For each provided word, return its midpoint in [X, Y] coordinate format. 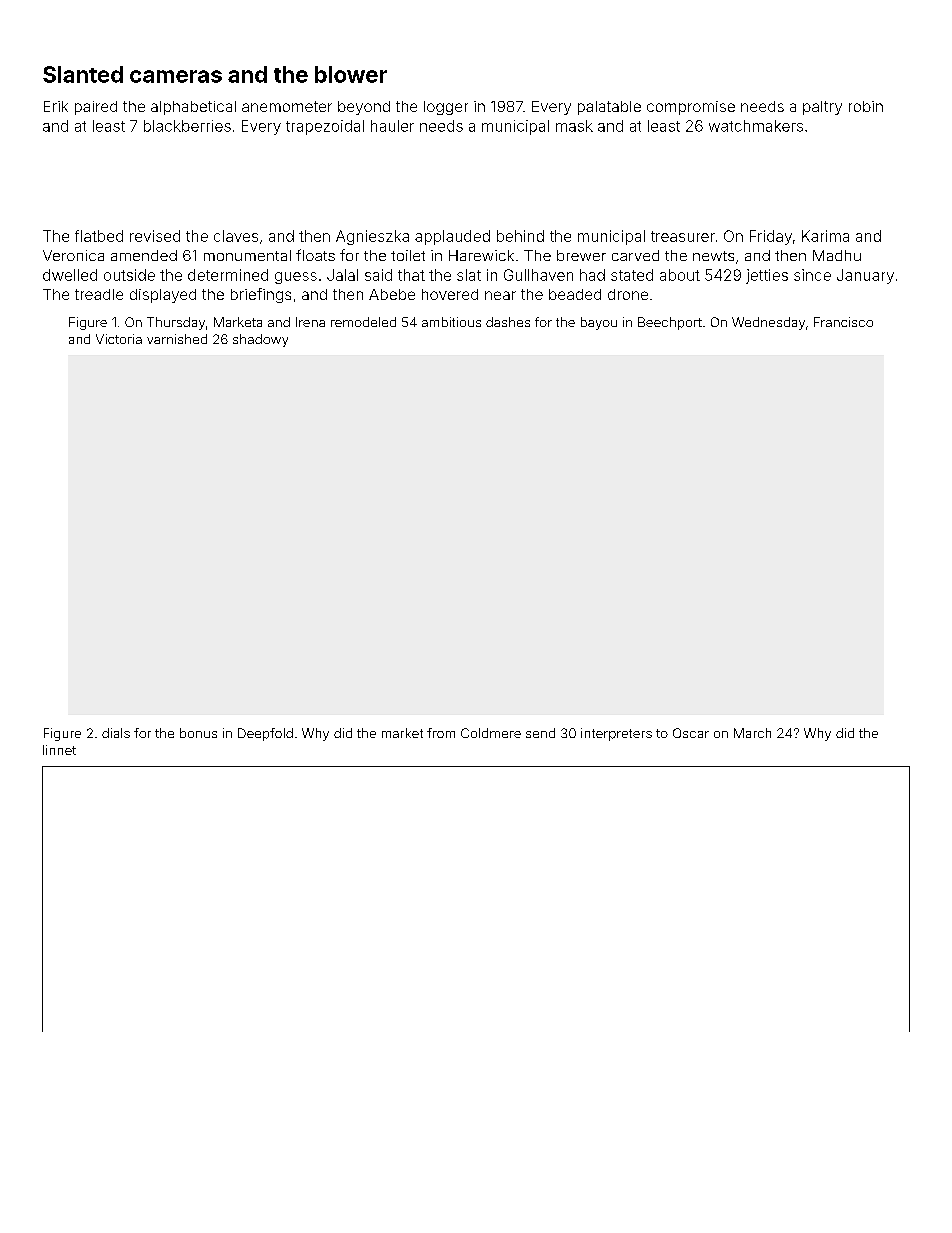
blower [351, 74]
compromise [691, 108]
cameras [176, 76]
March [752, 733]
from [441, 733]
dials [116, 733]
